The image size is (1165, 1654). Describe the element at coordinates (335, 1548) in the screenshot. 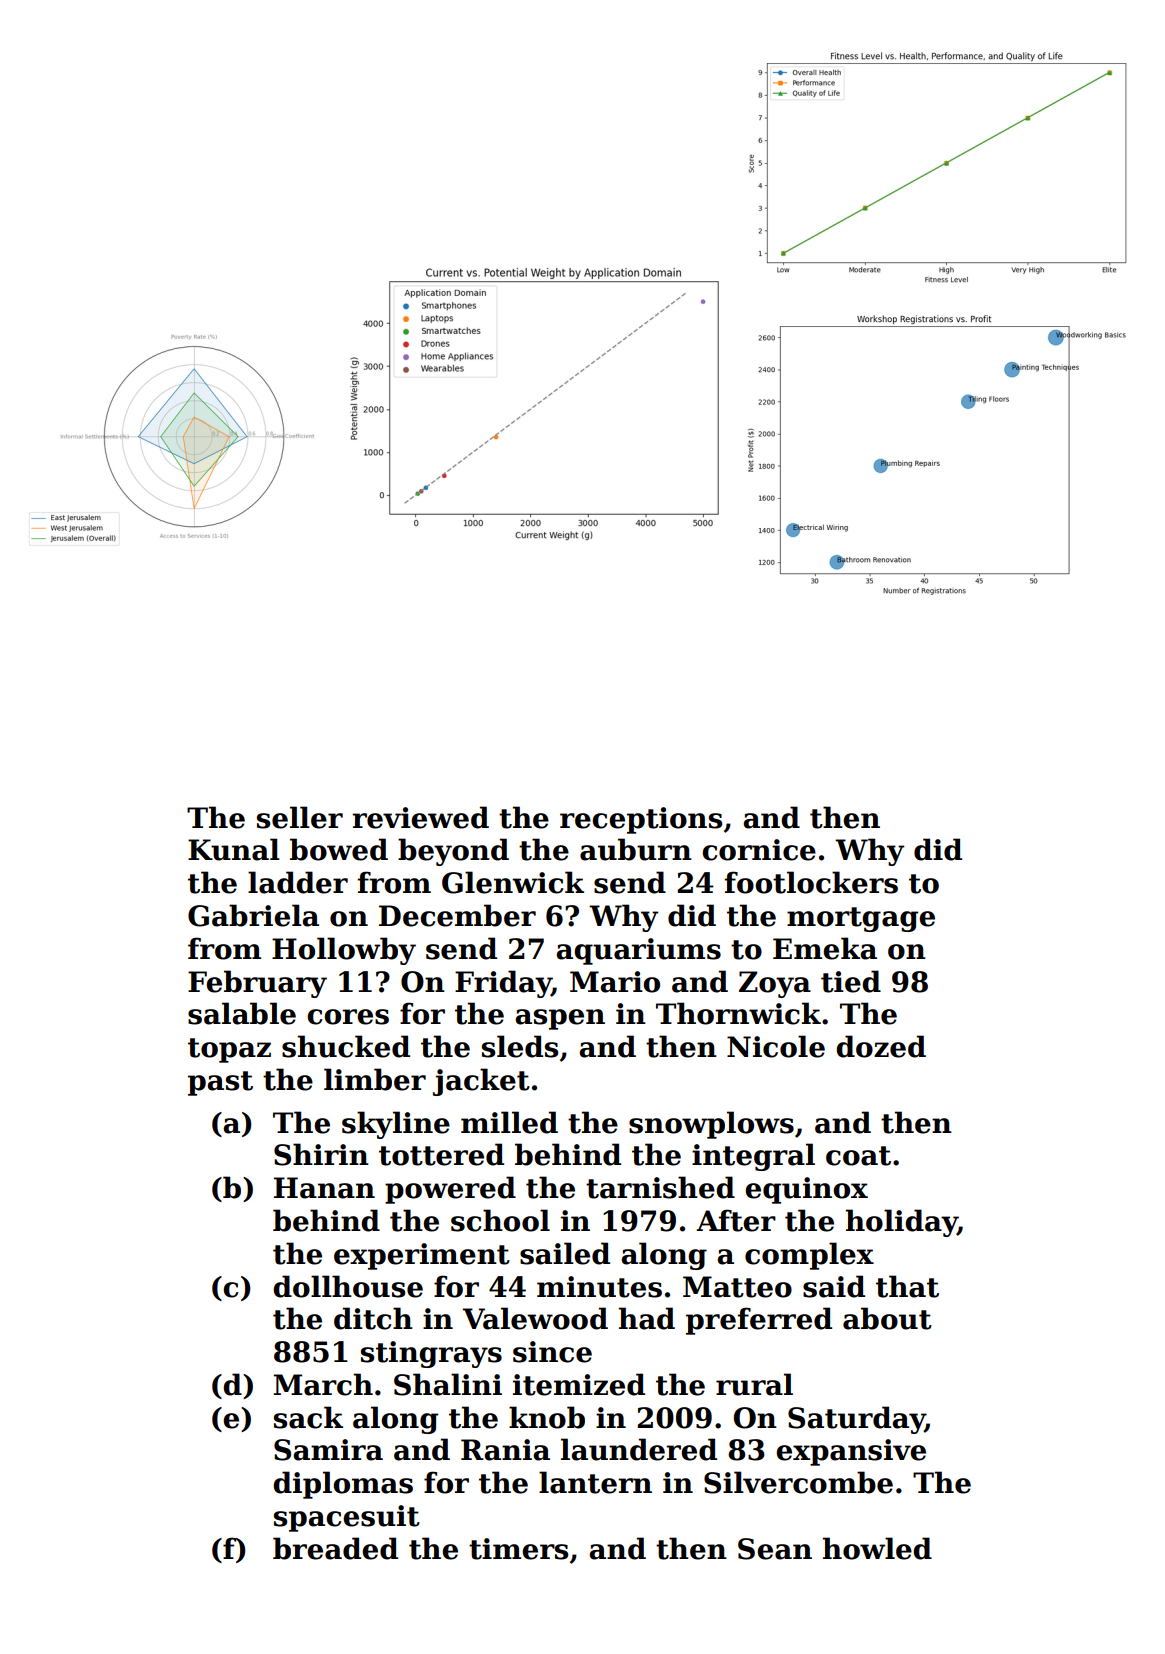

I see `breaded` at that location.
